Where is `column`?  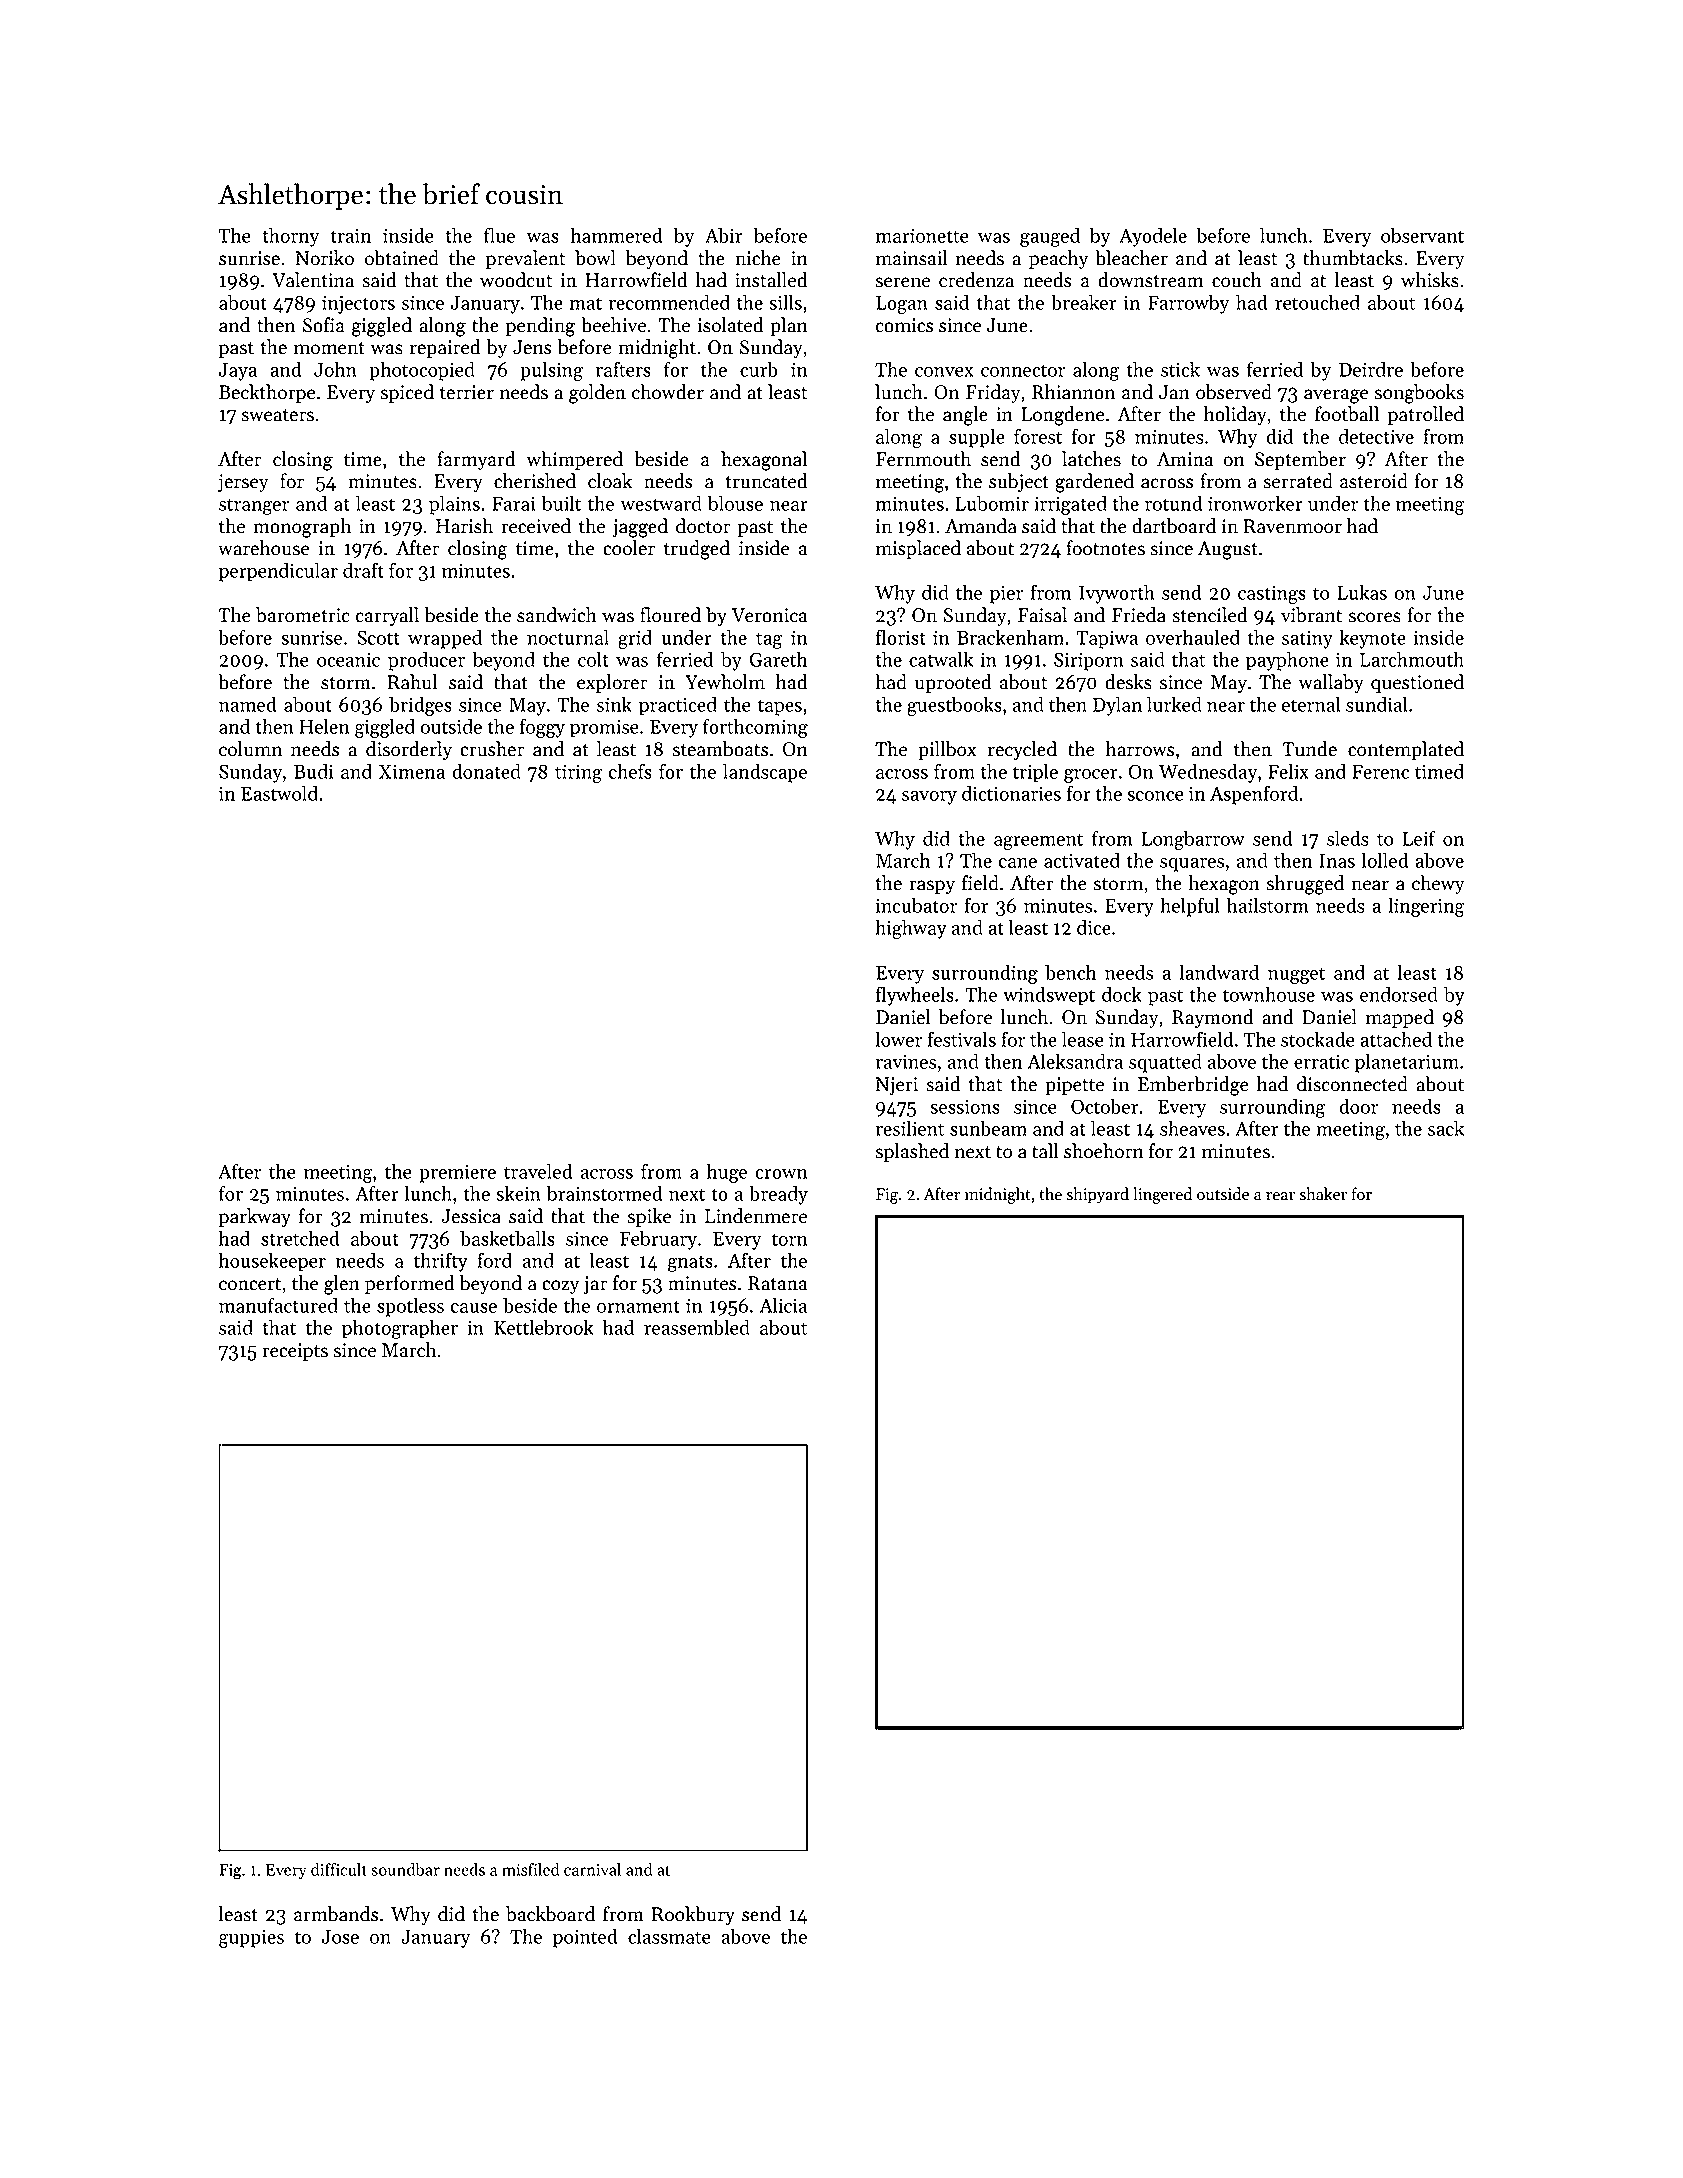 column is located at coordinates (250, 749).
